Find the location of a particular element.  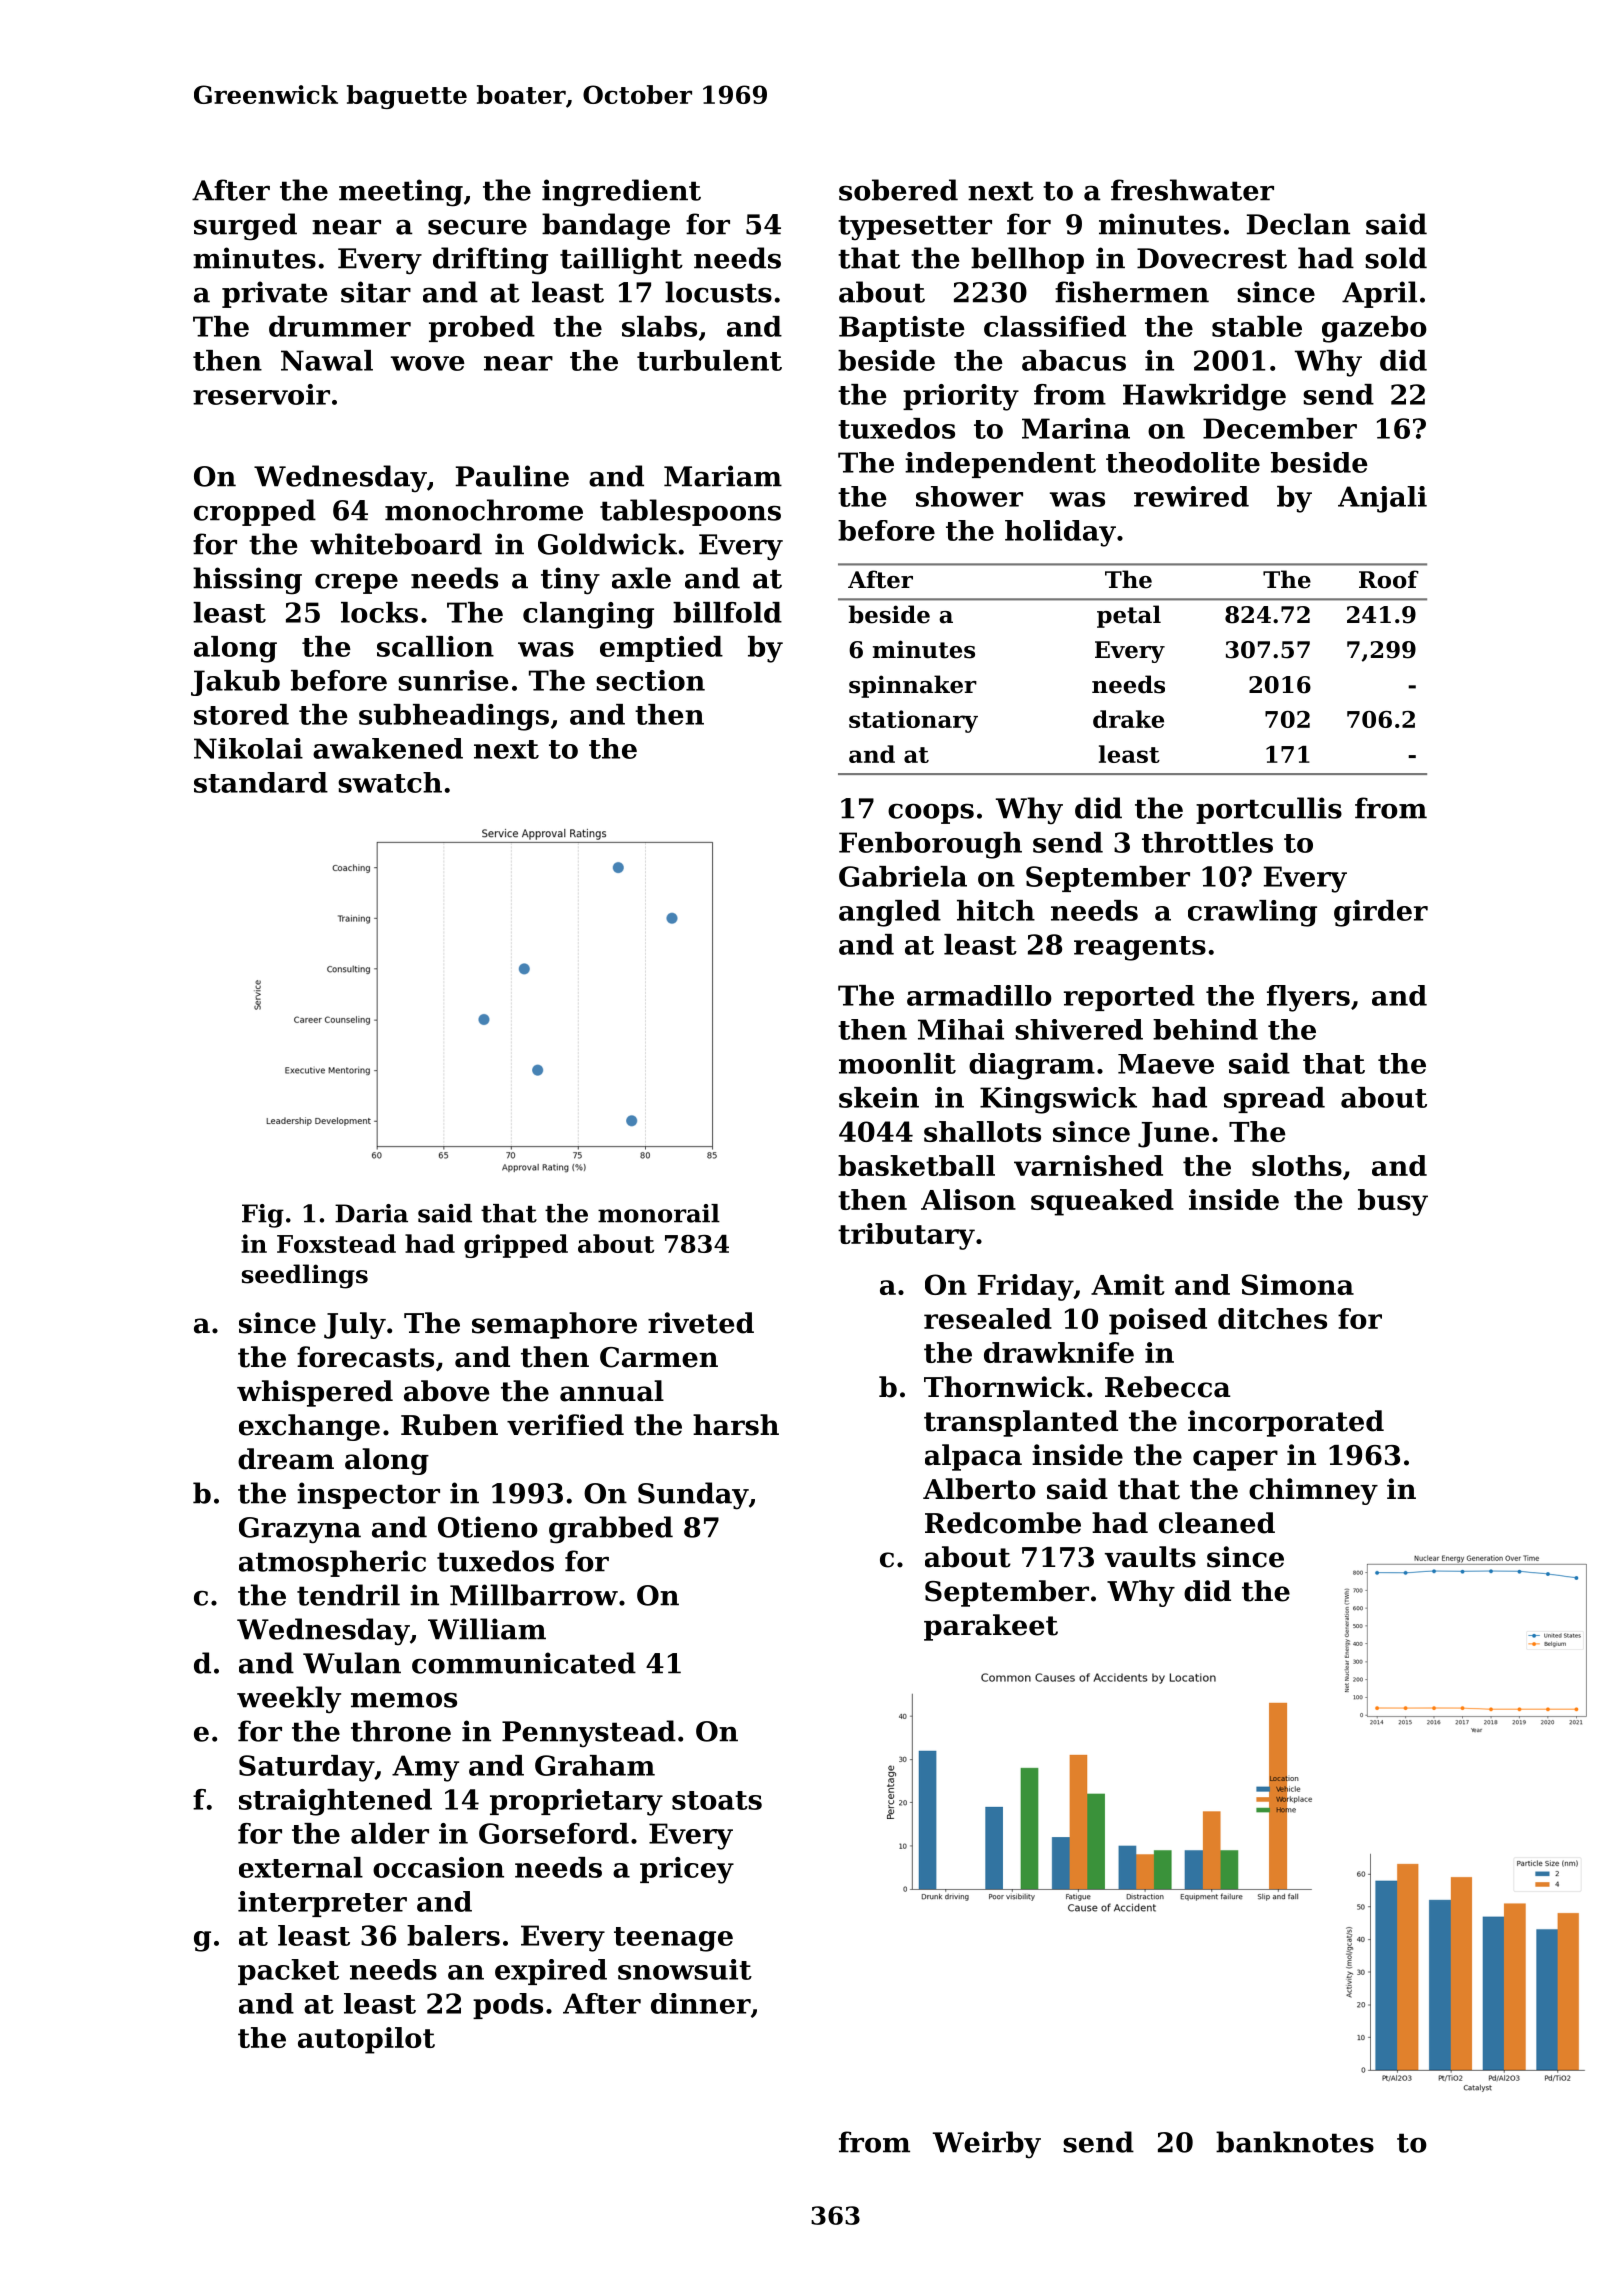

monorail is located at coordinates (659, 1213).
